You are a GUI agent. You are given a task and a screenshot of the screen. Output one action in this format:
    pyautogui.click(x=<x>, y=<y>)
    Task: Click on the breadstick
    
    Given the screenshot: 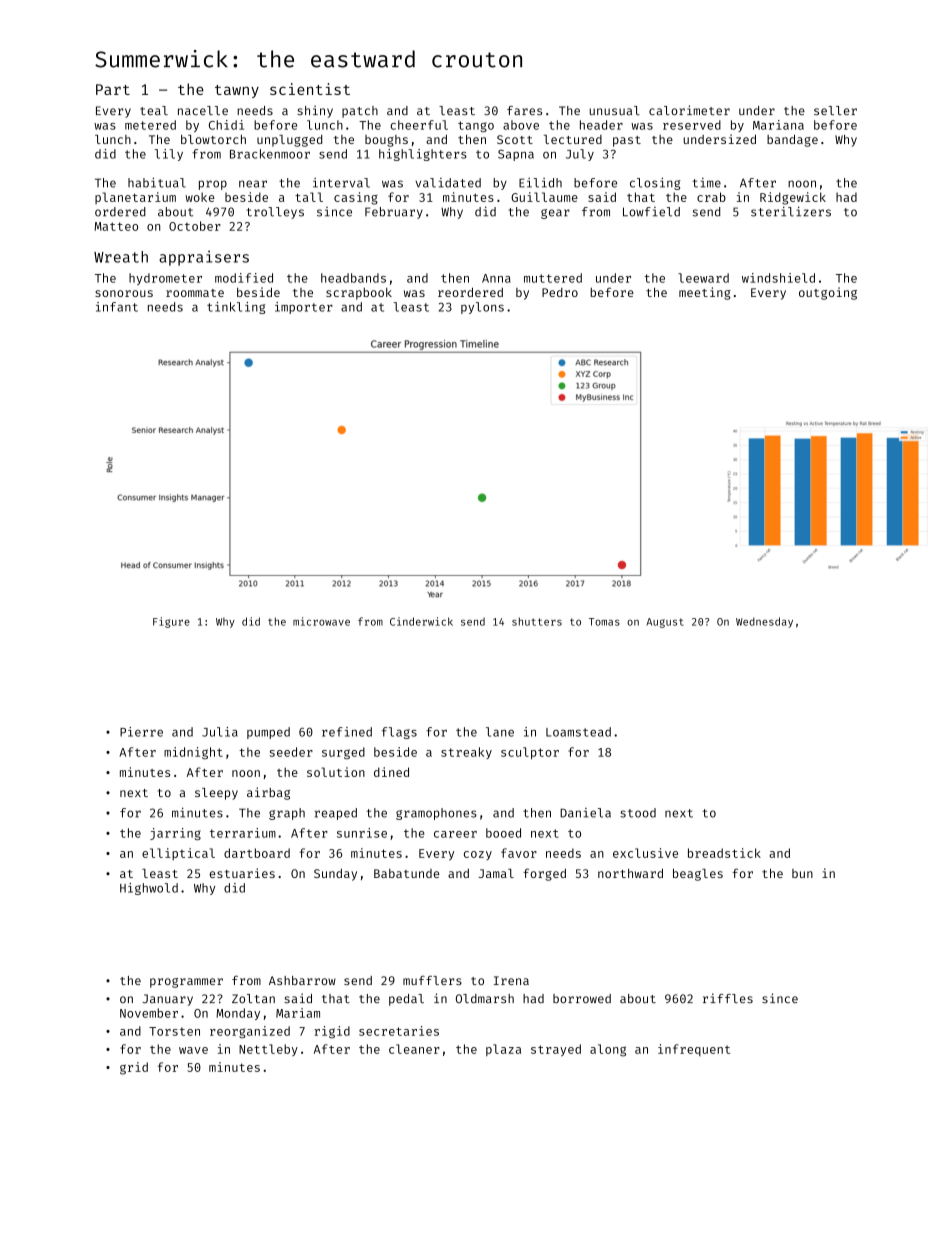 What is the action you would take?
    pyautogui.click(x=724, y=853)
